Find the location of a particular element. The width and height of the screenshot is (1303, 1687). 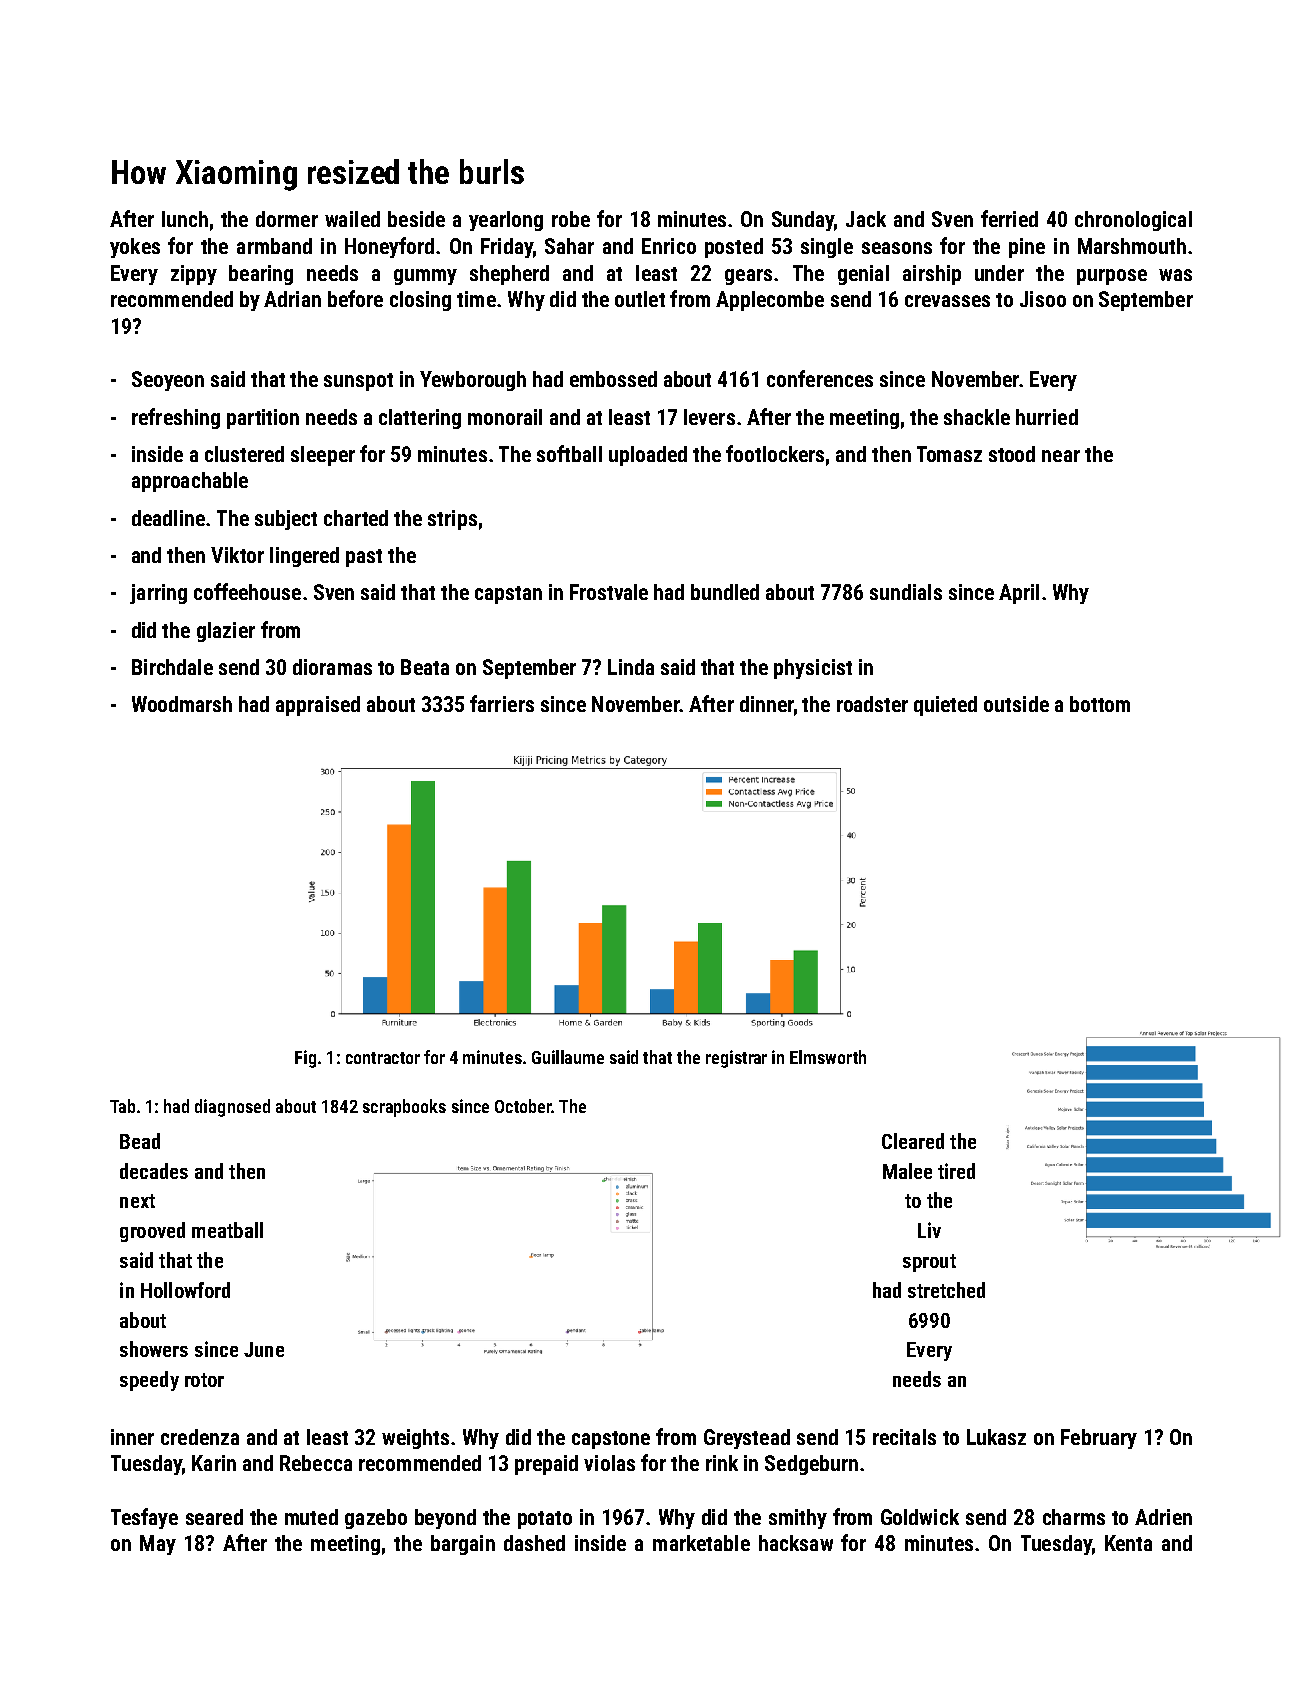

outlet is located at coordinates (640, 299).
